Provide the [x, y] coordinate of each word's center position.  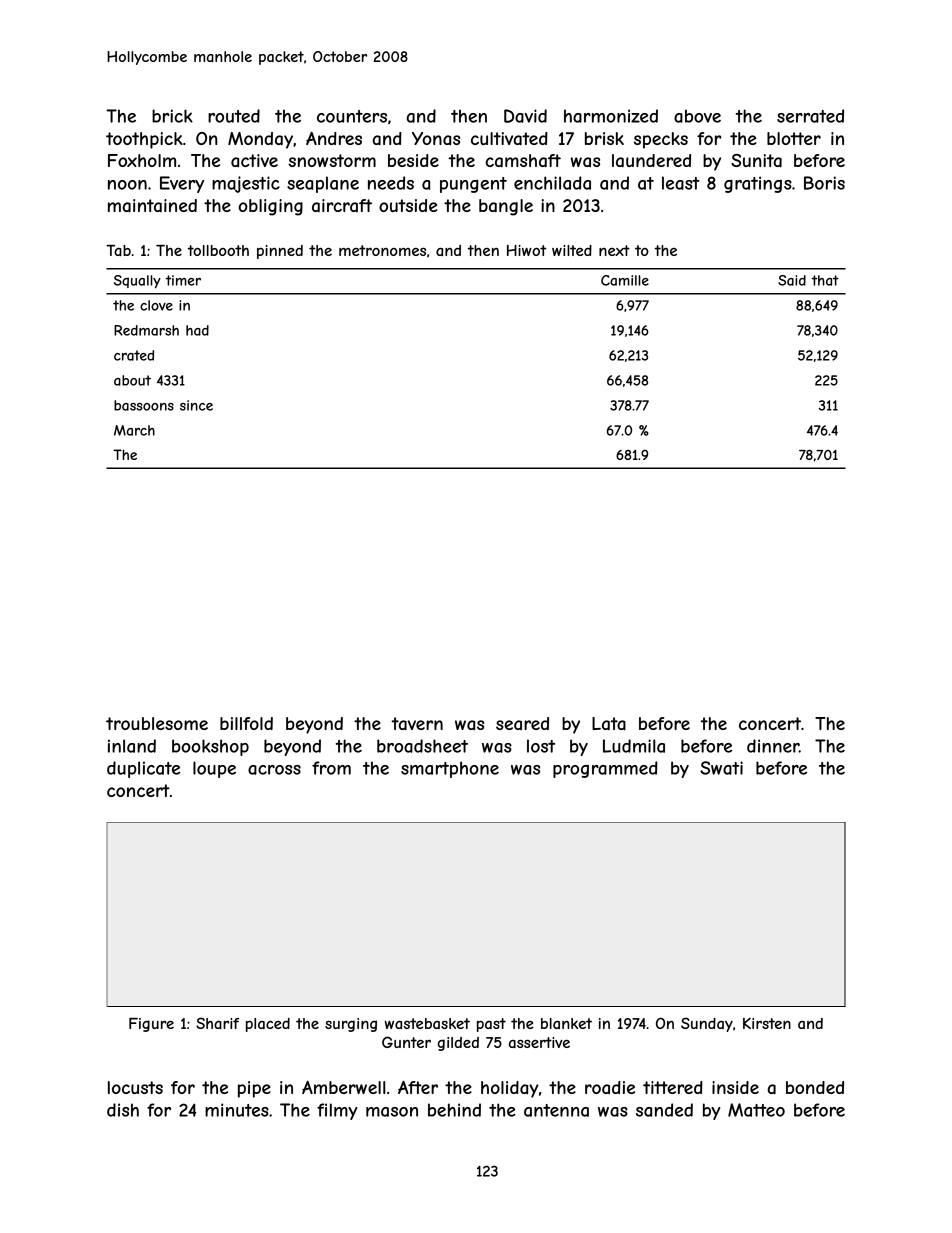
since [196, 405]
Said [792, 280]
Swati [721, 768]
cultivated [509, 139]
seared [522, 723]
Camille [625, 280]
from [331, 768]
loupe [214, 769]
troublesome [157, 723]
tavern [417, 724]
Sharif [217, 1023]
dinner [773, 746]
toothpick [144, 140]
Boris [824, 183]
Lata [609, 724]
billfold [246, 723]
